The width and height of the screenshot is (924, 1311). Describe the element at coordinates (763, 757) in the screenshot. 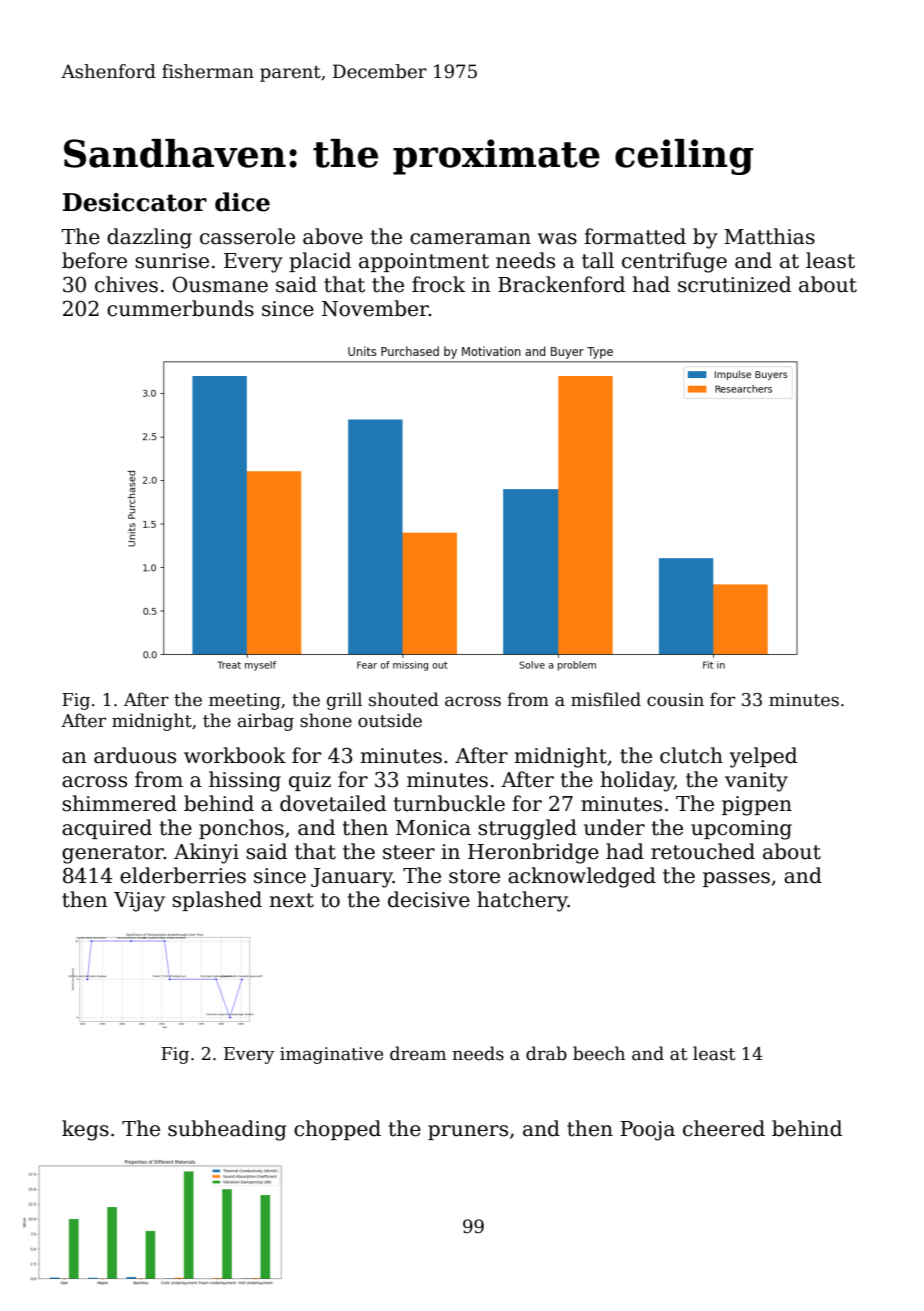

I see `yelped` at that location.
